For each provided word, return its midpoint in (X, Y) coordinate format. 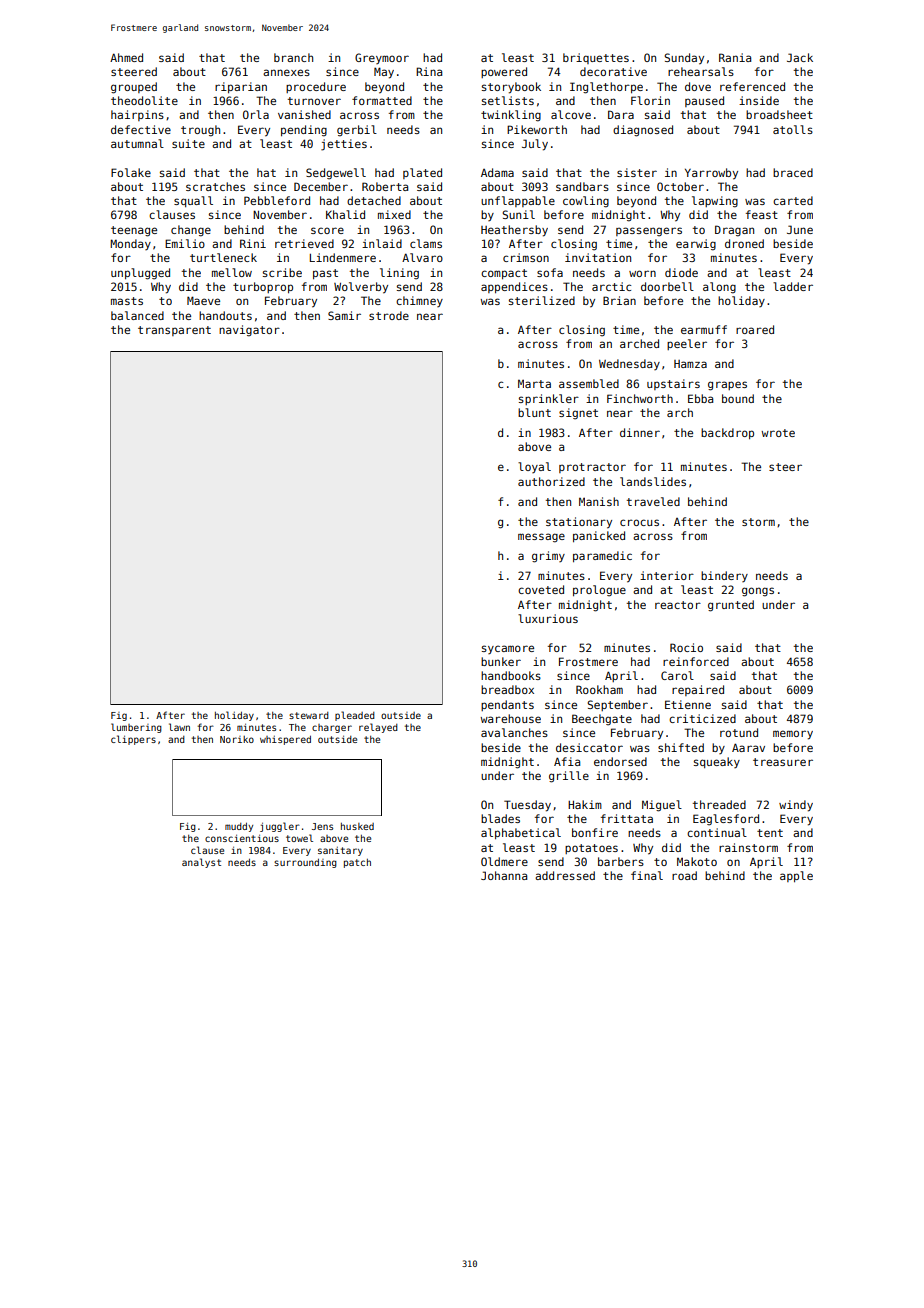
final (647, 875)
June (800, 229)
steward (309, 715)
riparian (241, 87)
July (535, 145)
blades (500, 818)
